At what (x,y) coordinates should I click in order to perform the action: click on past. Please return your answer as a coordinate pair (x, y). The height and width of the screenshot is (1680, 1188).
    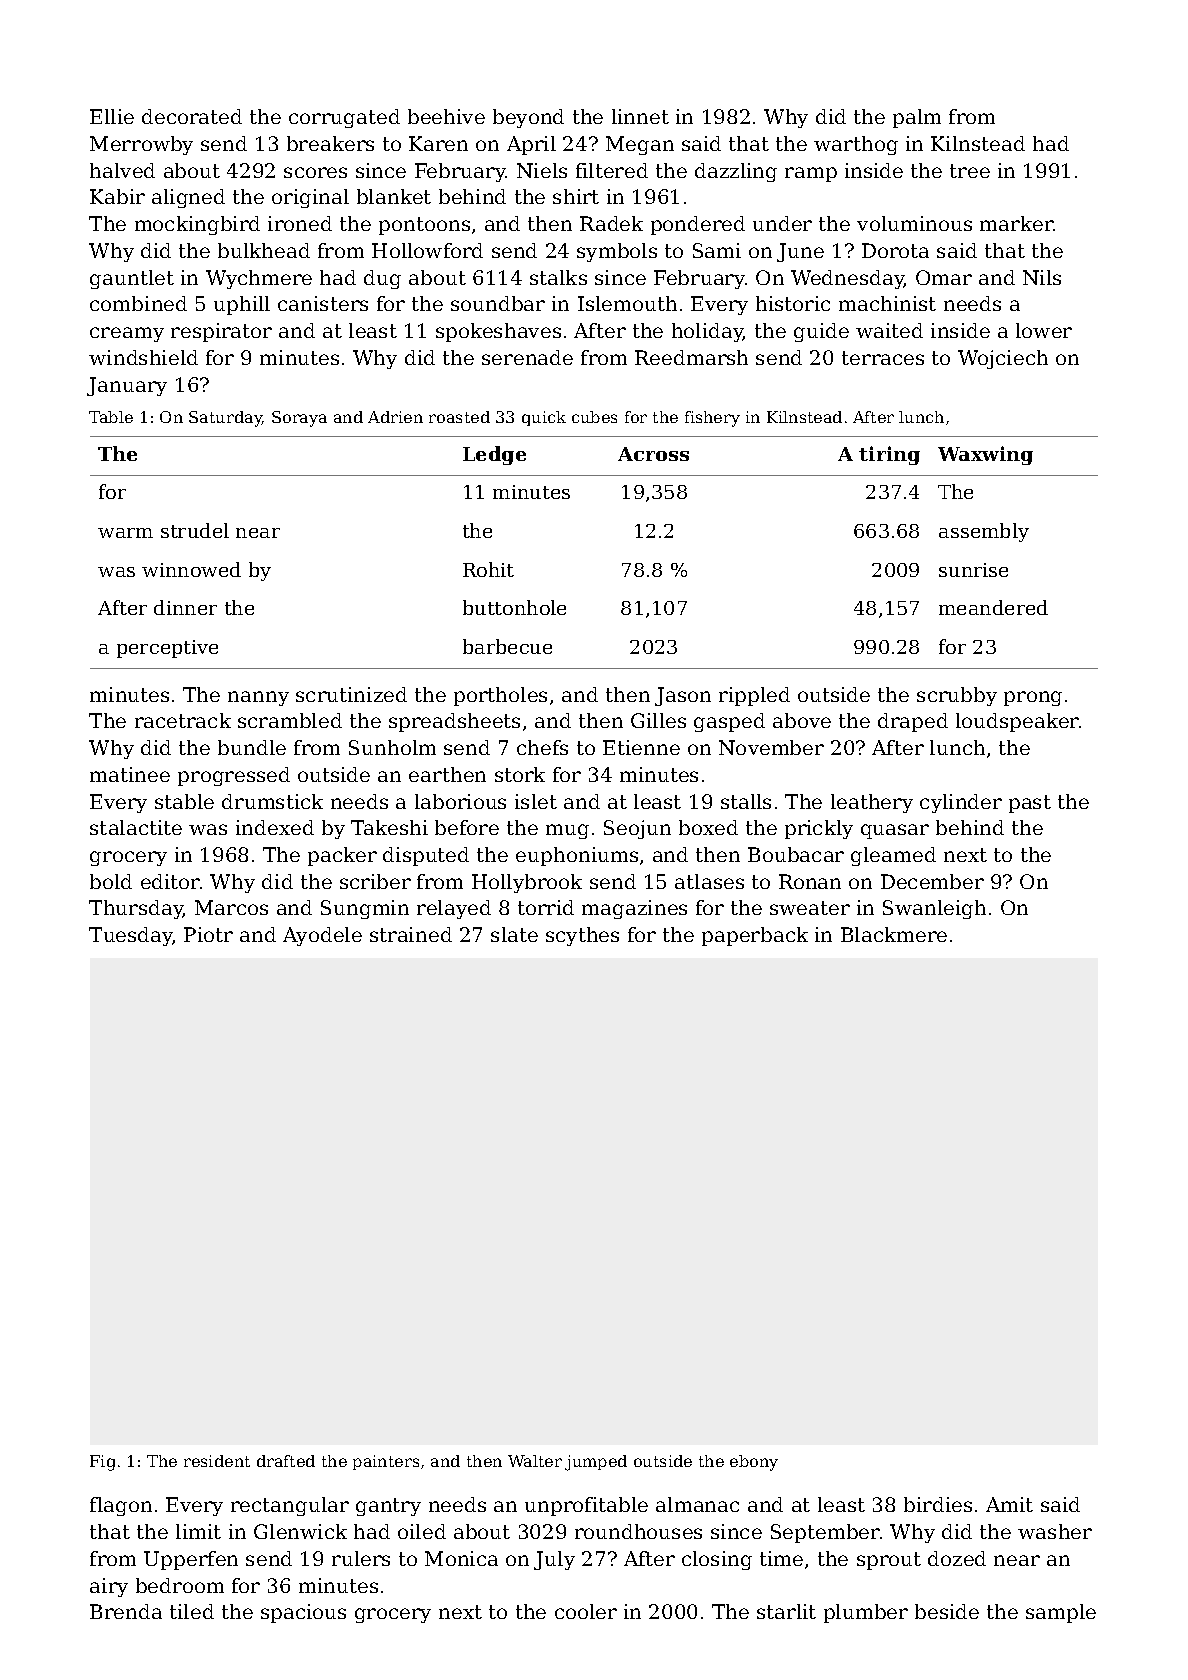
    Looking at the image, I should click on (1030, 804).
